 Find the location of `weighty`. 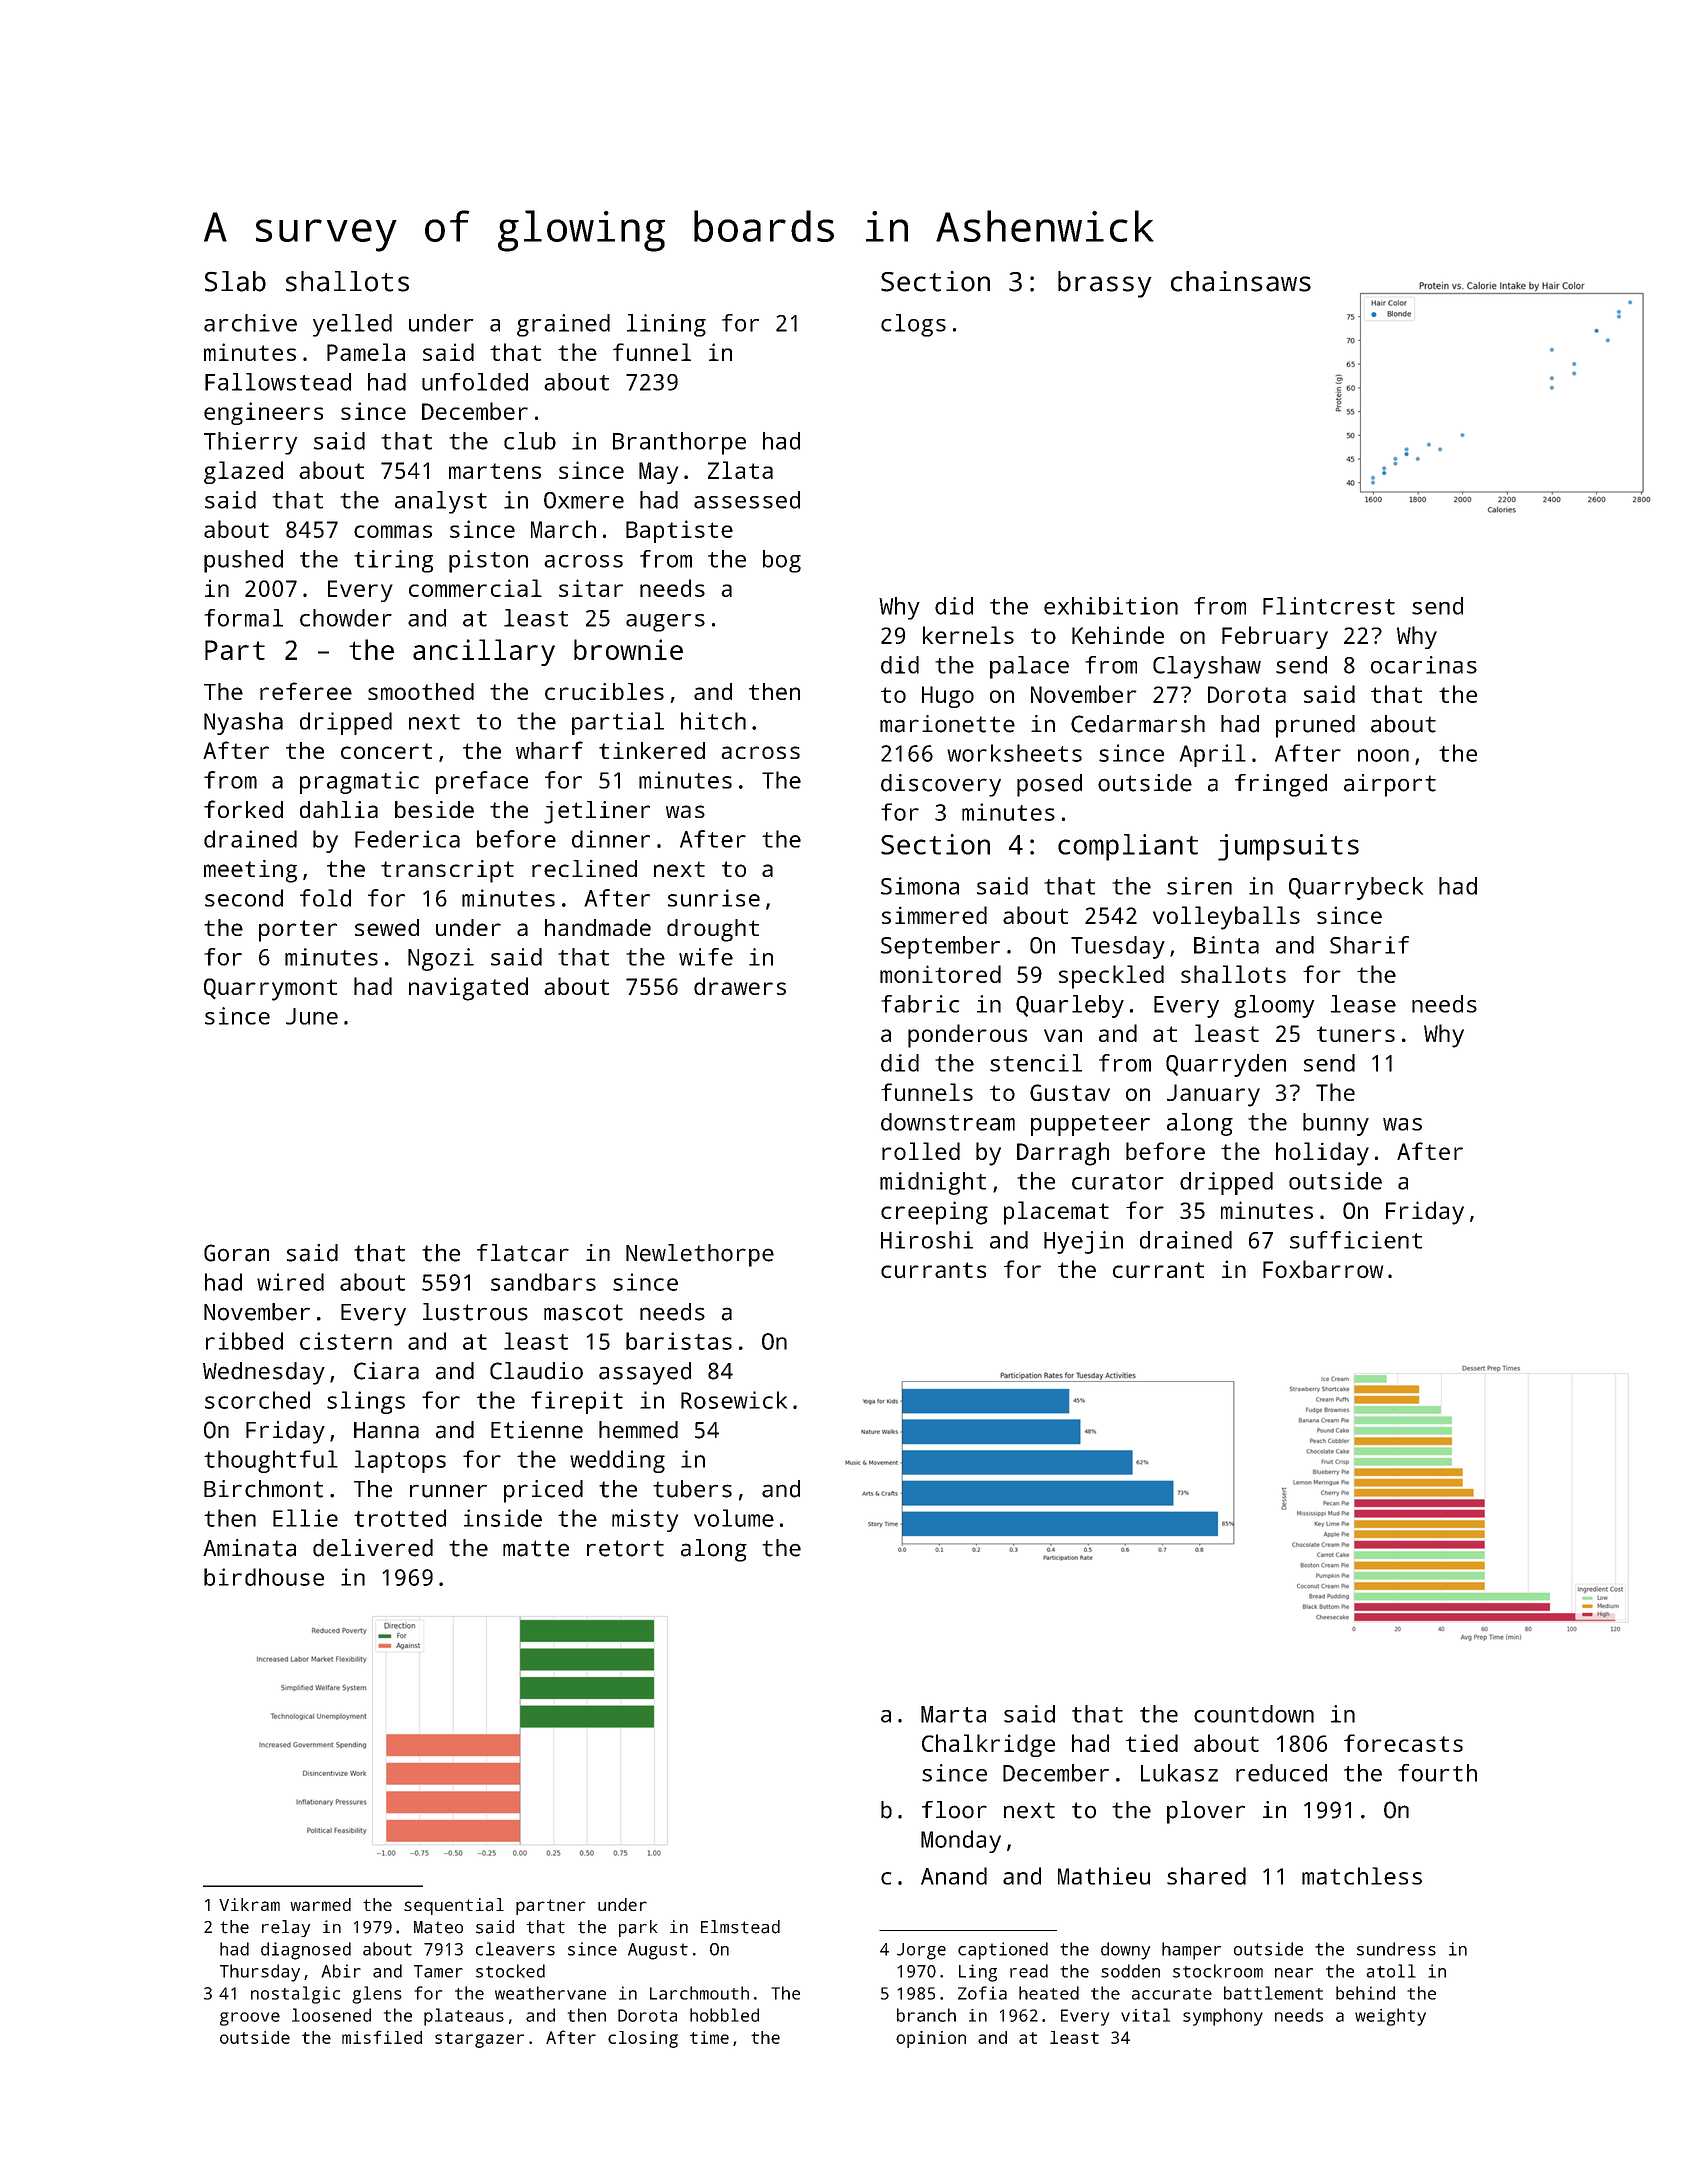

weighty is located at coordinates (1390, 2017).
